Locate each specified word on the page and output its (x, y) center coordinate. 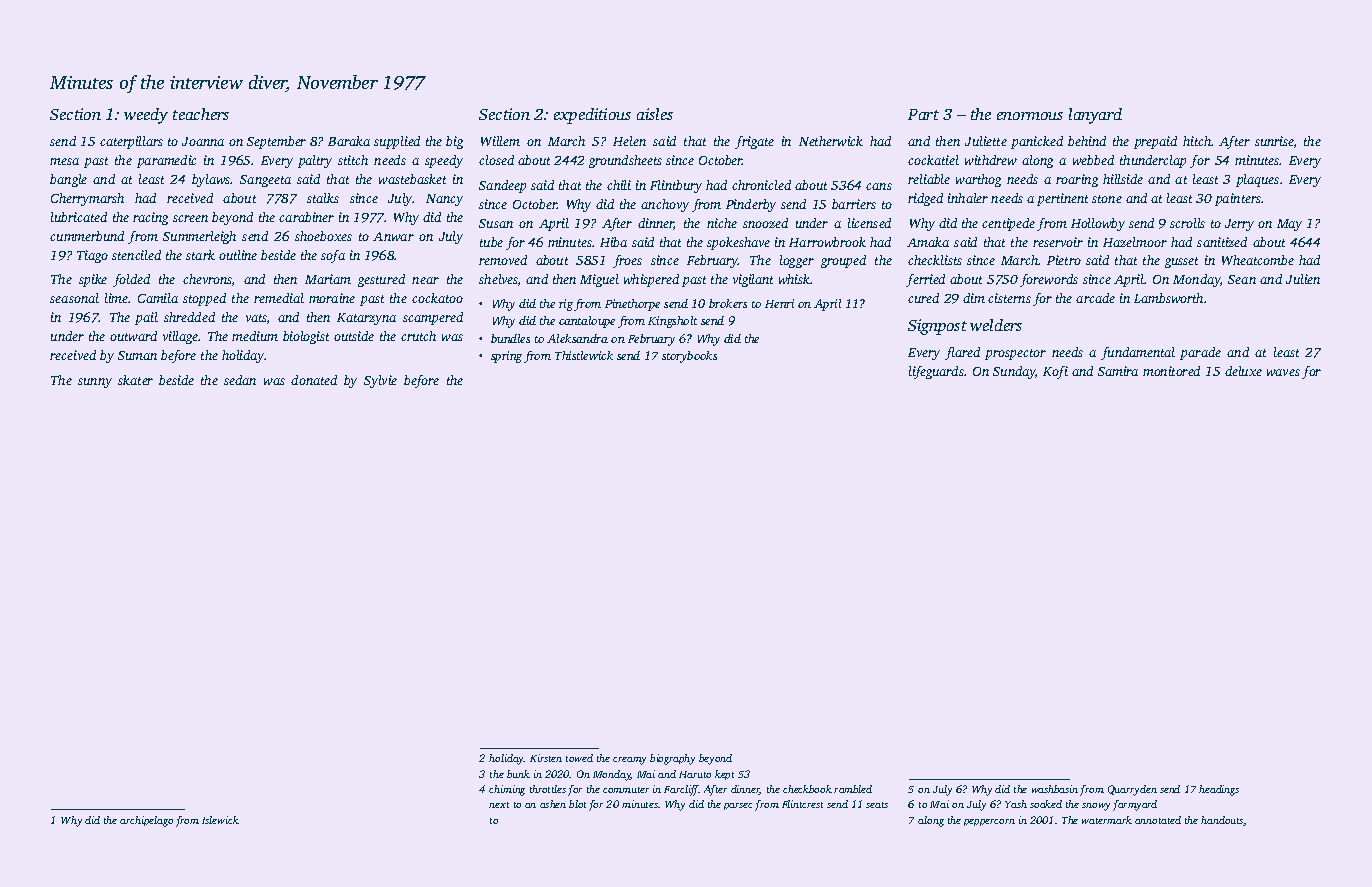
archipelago (146, 821)
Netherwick (831, 141)
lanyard (1095, 116)
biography (672, 759)
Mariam (328, 279)
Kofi (1055, 372)
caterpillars (131, 142)
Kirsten (546, 758)
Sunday (1014, 372)
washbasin (1055, 789)
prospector (1015, 354)
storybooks (689, 357)
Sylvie (380, 381)
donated (314, 380)
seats (877, 805)
